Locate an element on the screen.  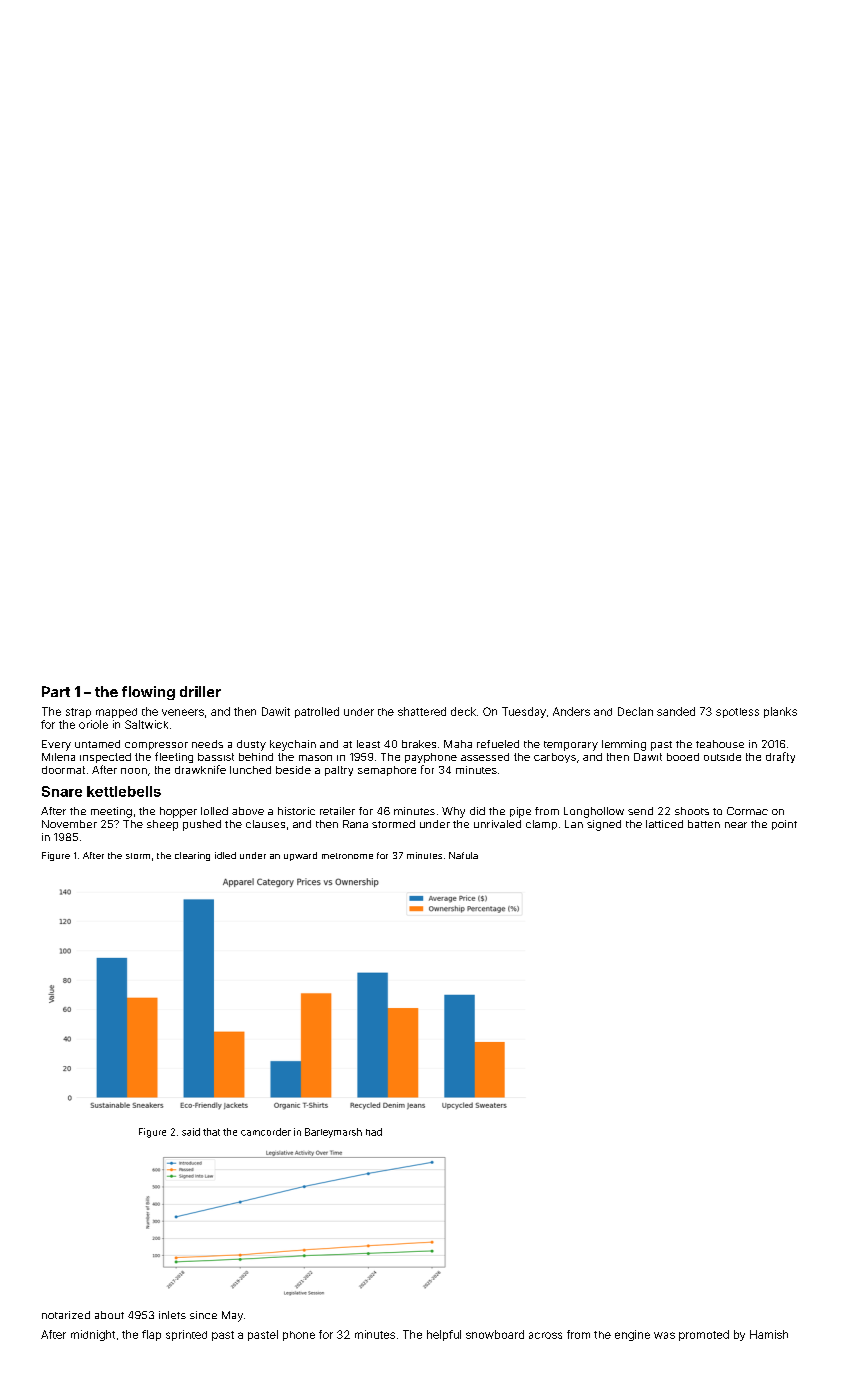
inlets is located at coordinates (172, 1315).
